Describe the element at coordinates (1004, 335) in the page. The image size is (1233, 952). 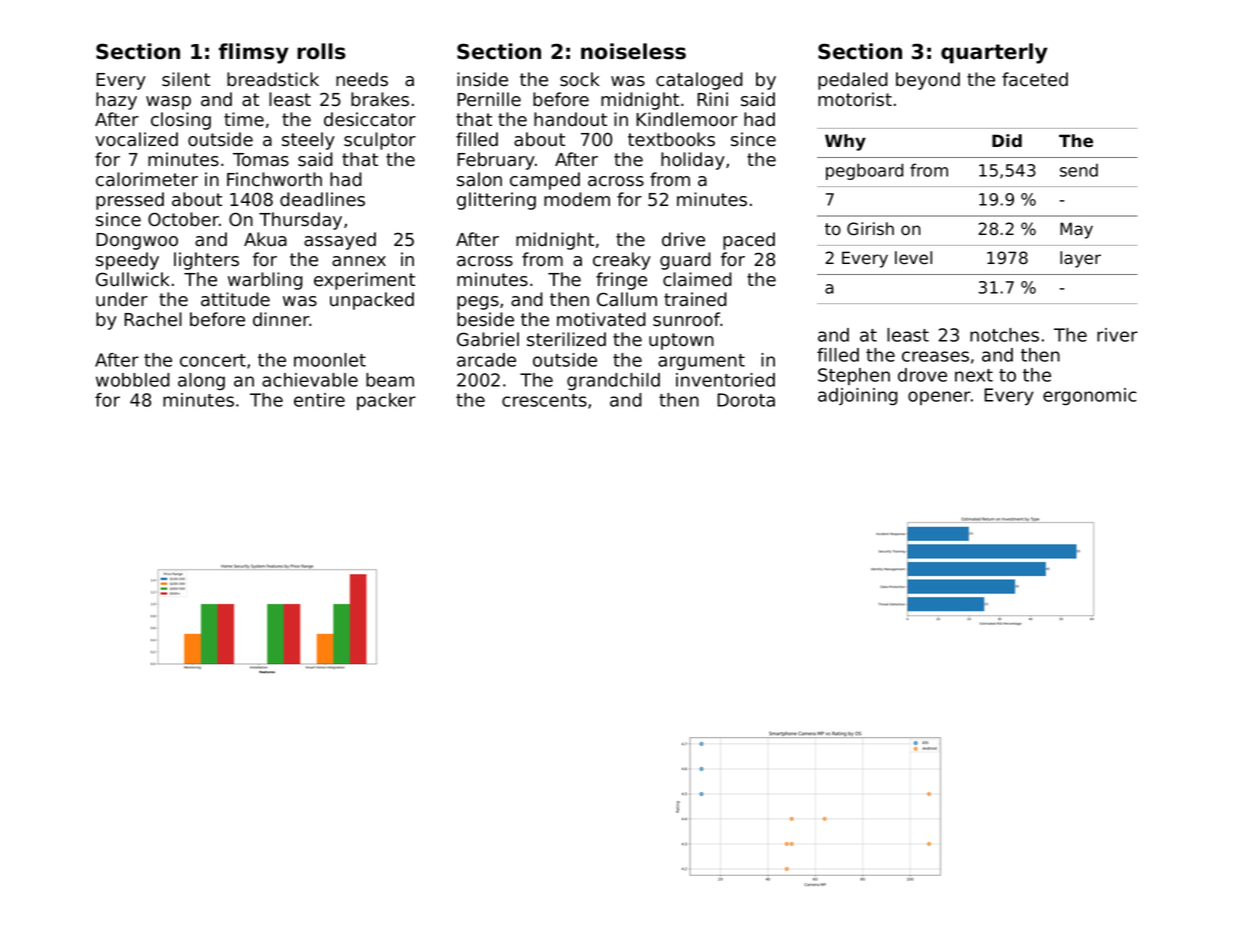
I see `notches` at that location.
